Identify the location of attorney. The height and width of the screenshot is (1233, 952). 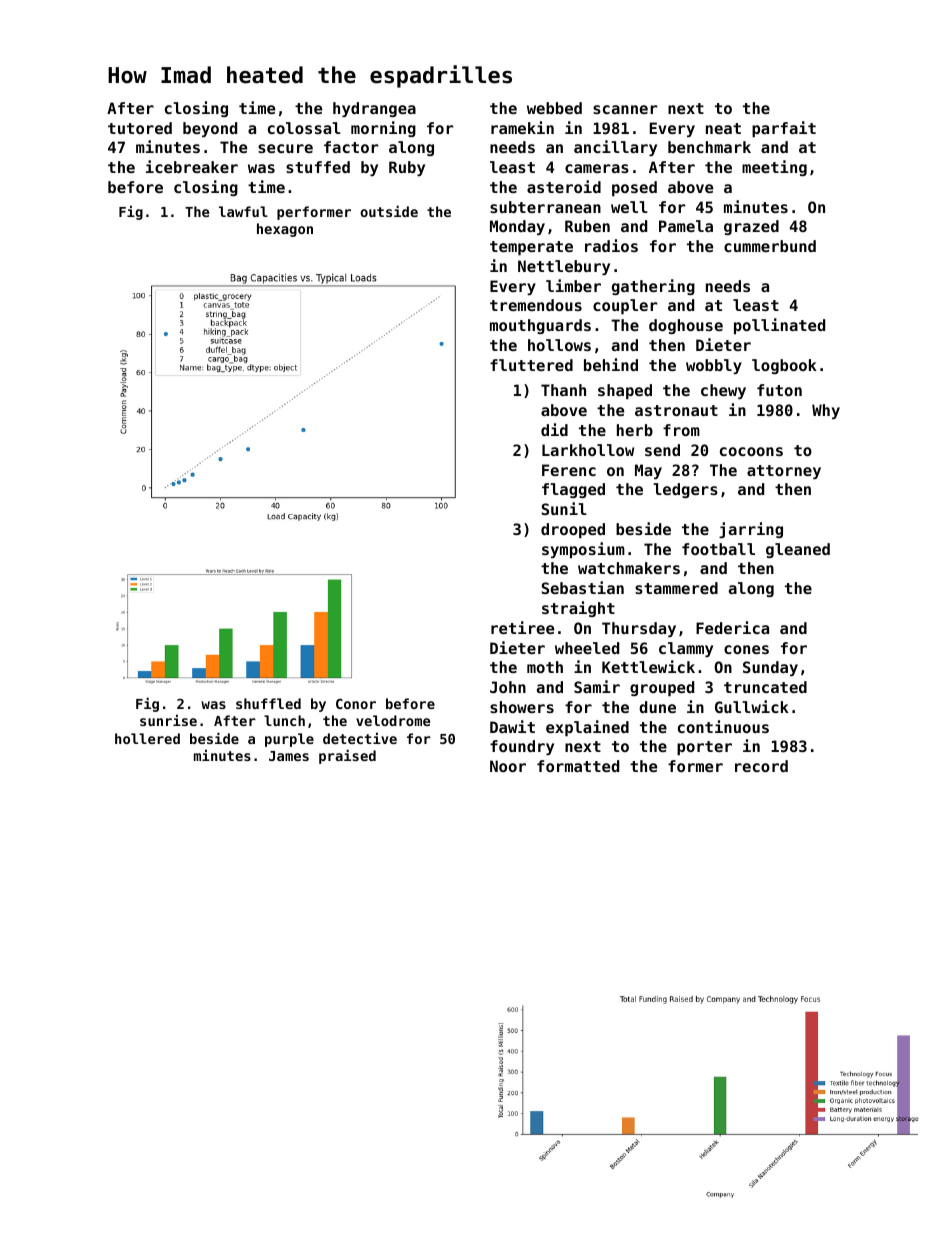
(784, 472).
